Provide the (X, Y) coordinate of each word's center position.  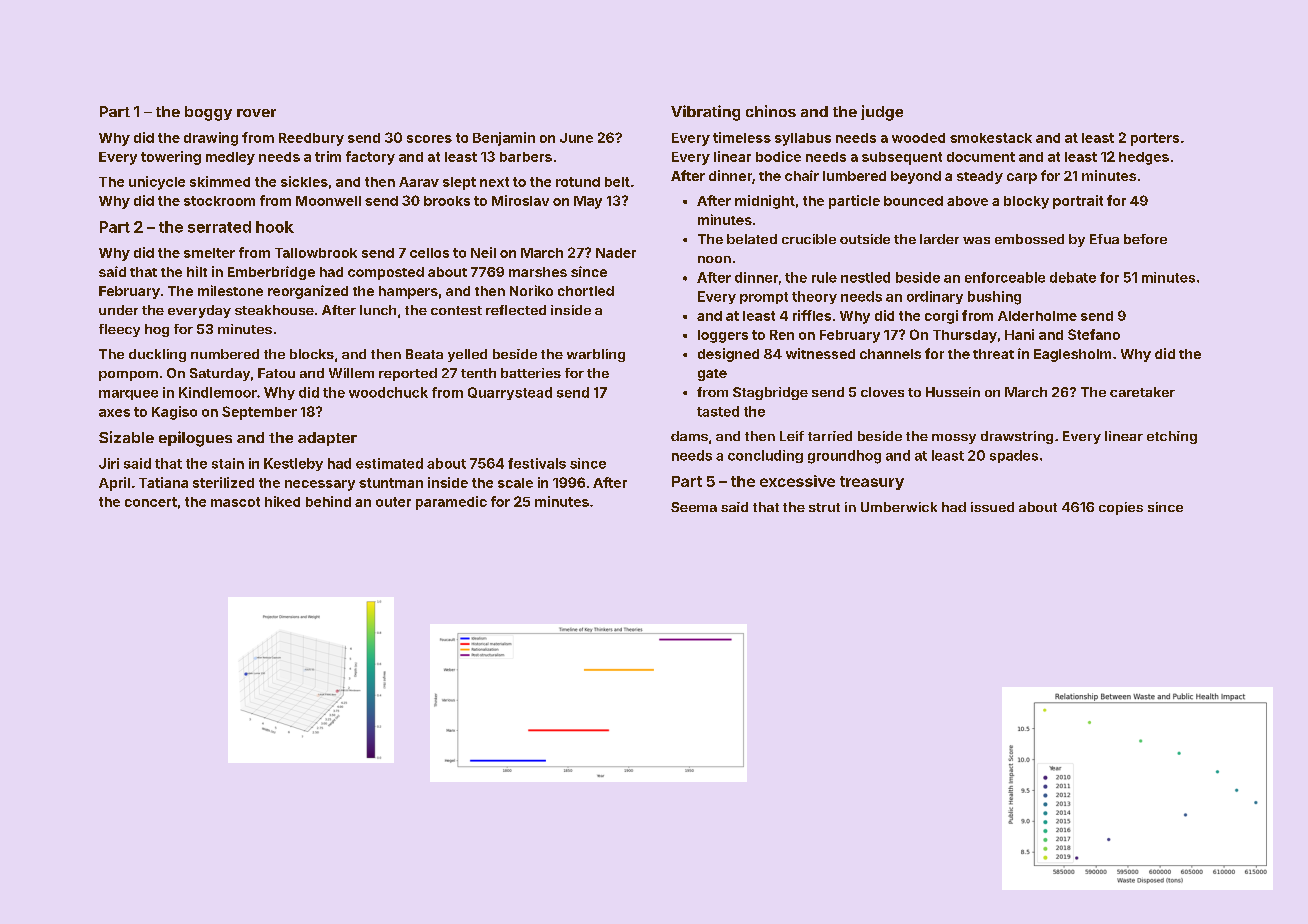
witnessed (820, 353)
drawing (211, 139)
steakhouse (274, 310)
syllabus (803, 139)
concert (151, 502)
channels (890, 354)
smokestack (991, 138)
